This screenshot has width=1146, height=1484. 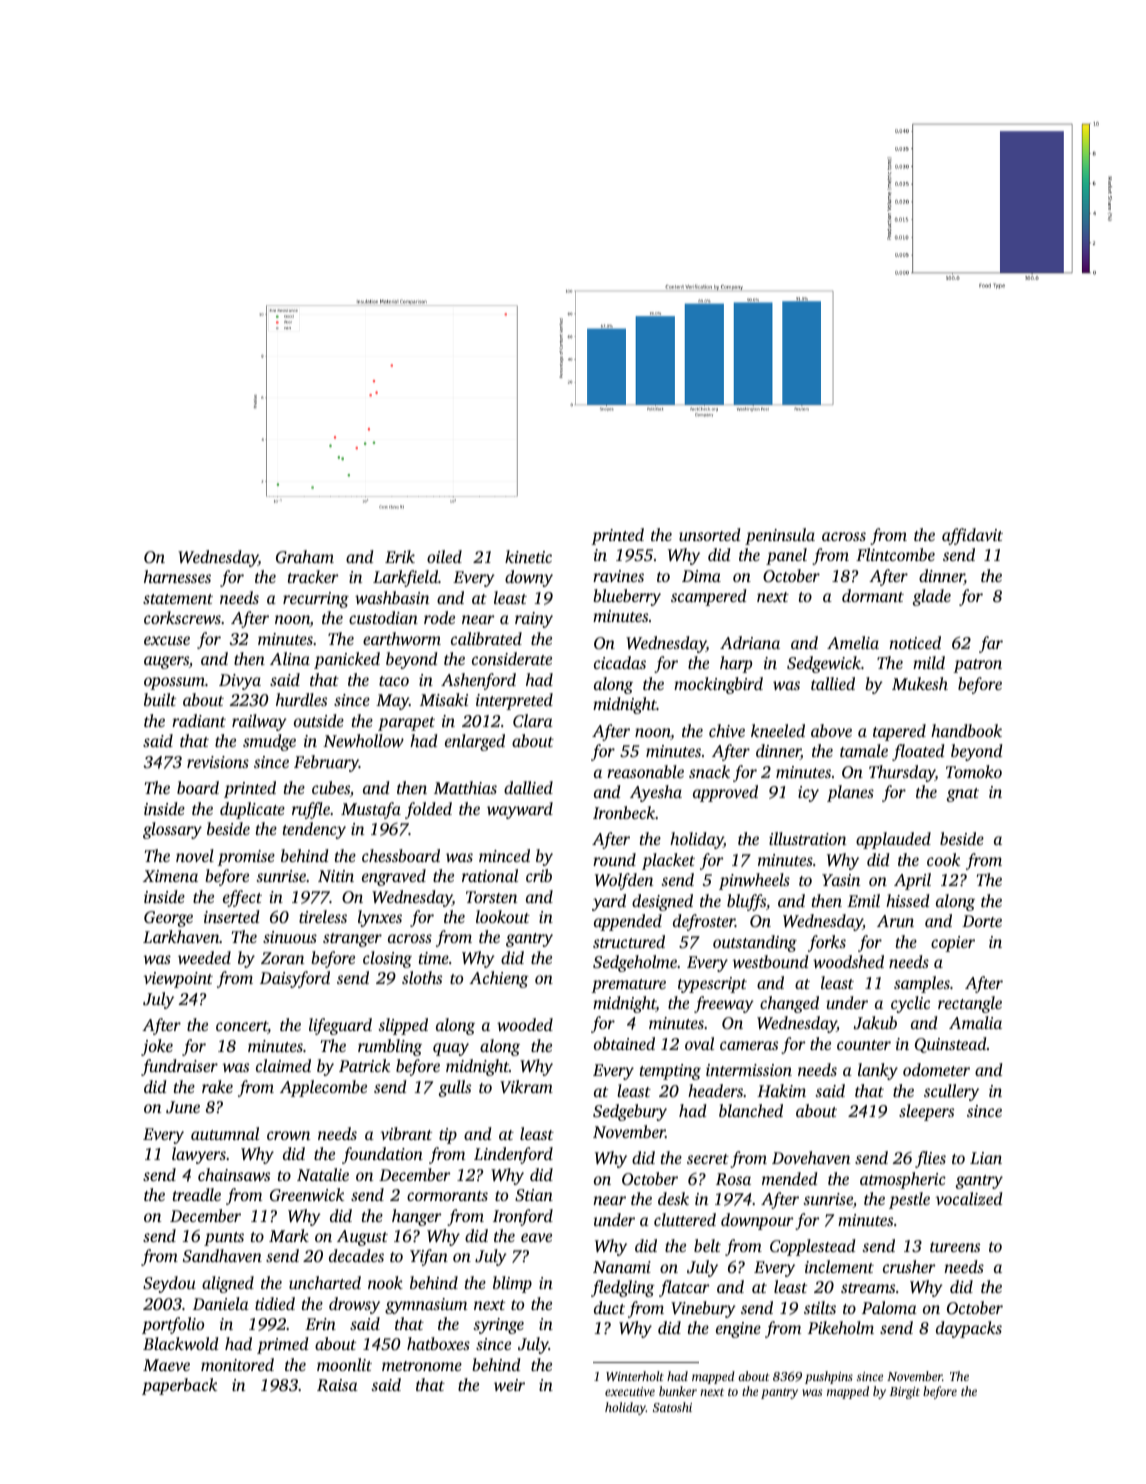 I want to click on paperback, so click(x=179, y=1386).
